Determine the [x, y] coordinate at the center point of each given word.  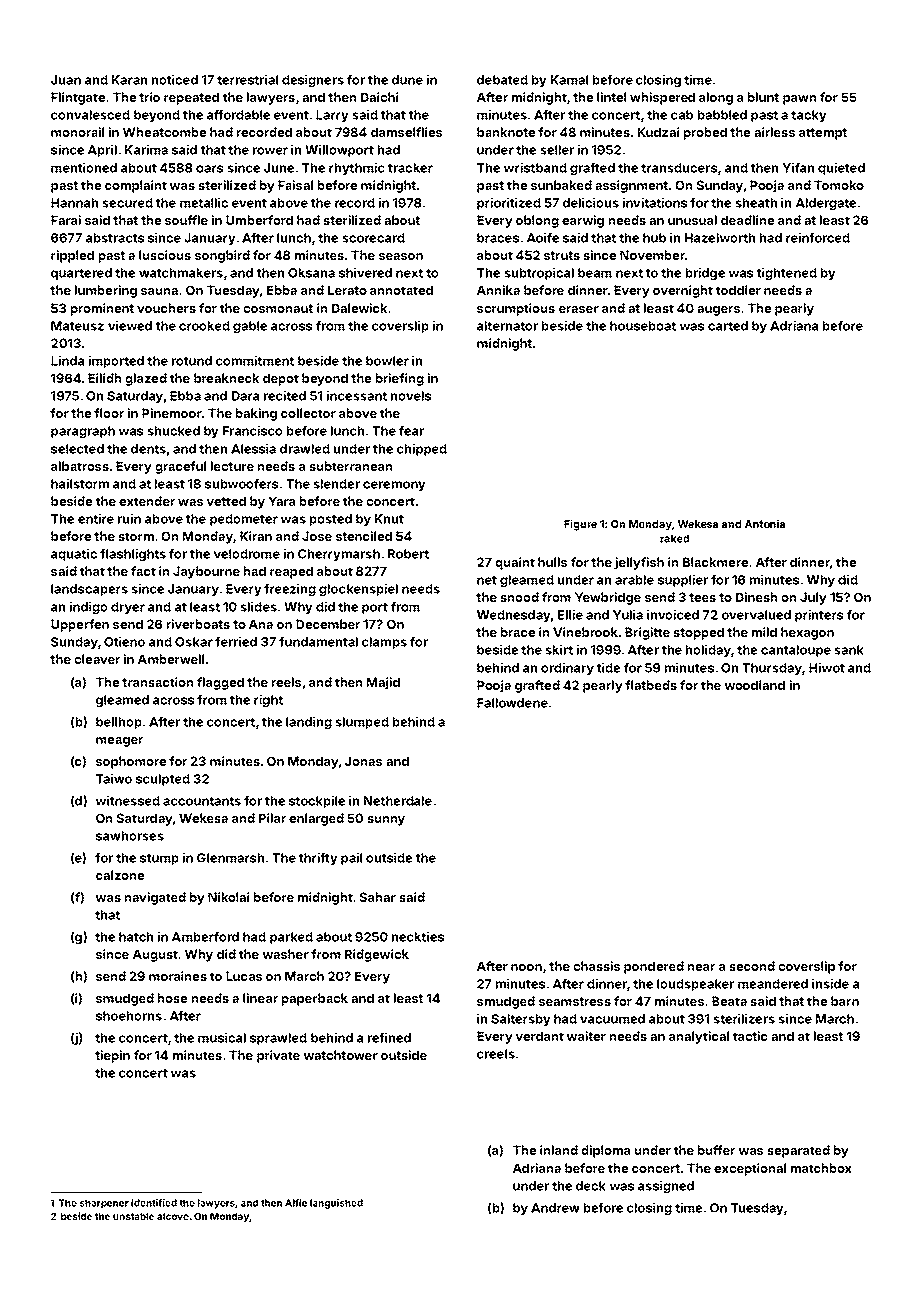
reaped [291, 572]
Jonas [363, 761]
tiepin [112, 1056]
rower [270, 151]
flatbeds [651, 685]
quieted [841, 169]
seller [557, 150]
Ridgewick [377, 955]
